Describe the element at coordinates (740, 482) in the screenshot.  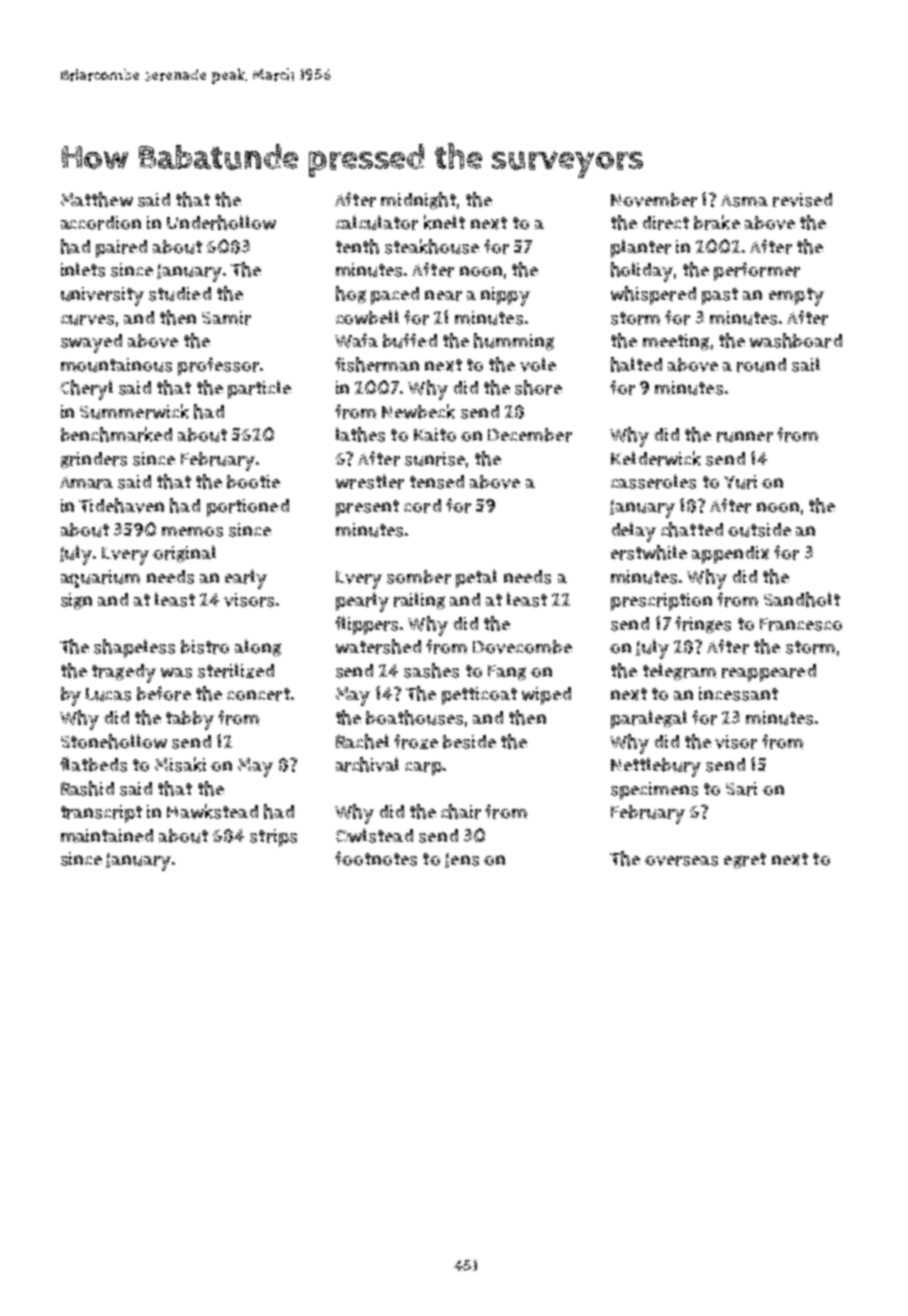
I see `Yuri` at that location.
